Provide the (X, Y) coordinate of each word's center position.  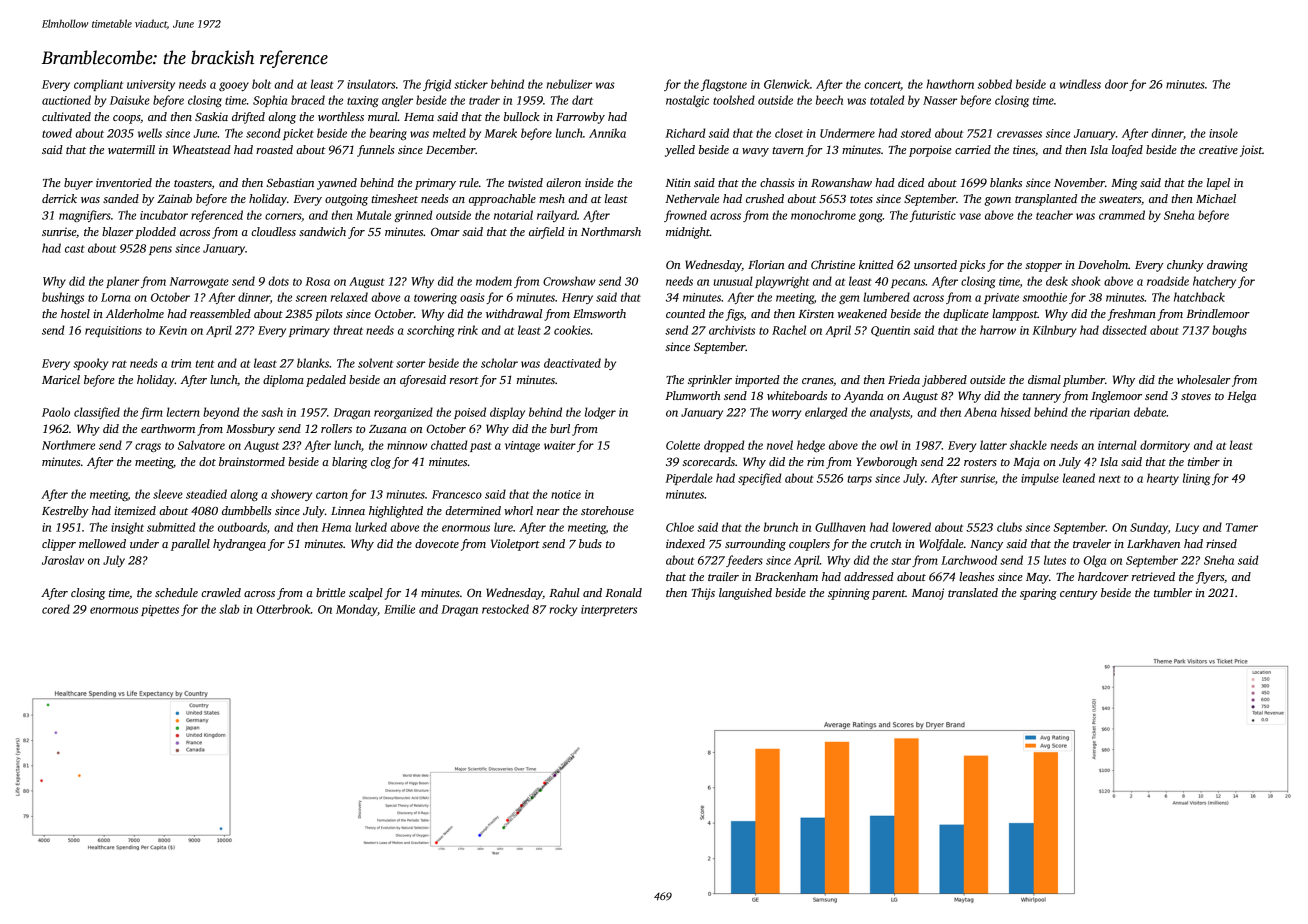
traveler (1092, 543)
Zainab (174, 198)
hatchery (1214, 282)
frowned (685, 216)
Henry (577, 298)
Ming (1124, 184)
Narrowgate (199, 282)
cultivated (66, 116)
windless (1080, 84)
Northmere (68, 445)
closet (789, 133)
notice (566, 494)
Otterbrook (283, 609)
